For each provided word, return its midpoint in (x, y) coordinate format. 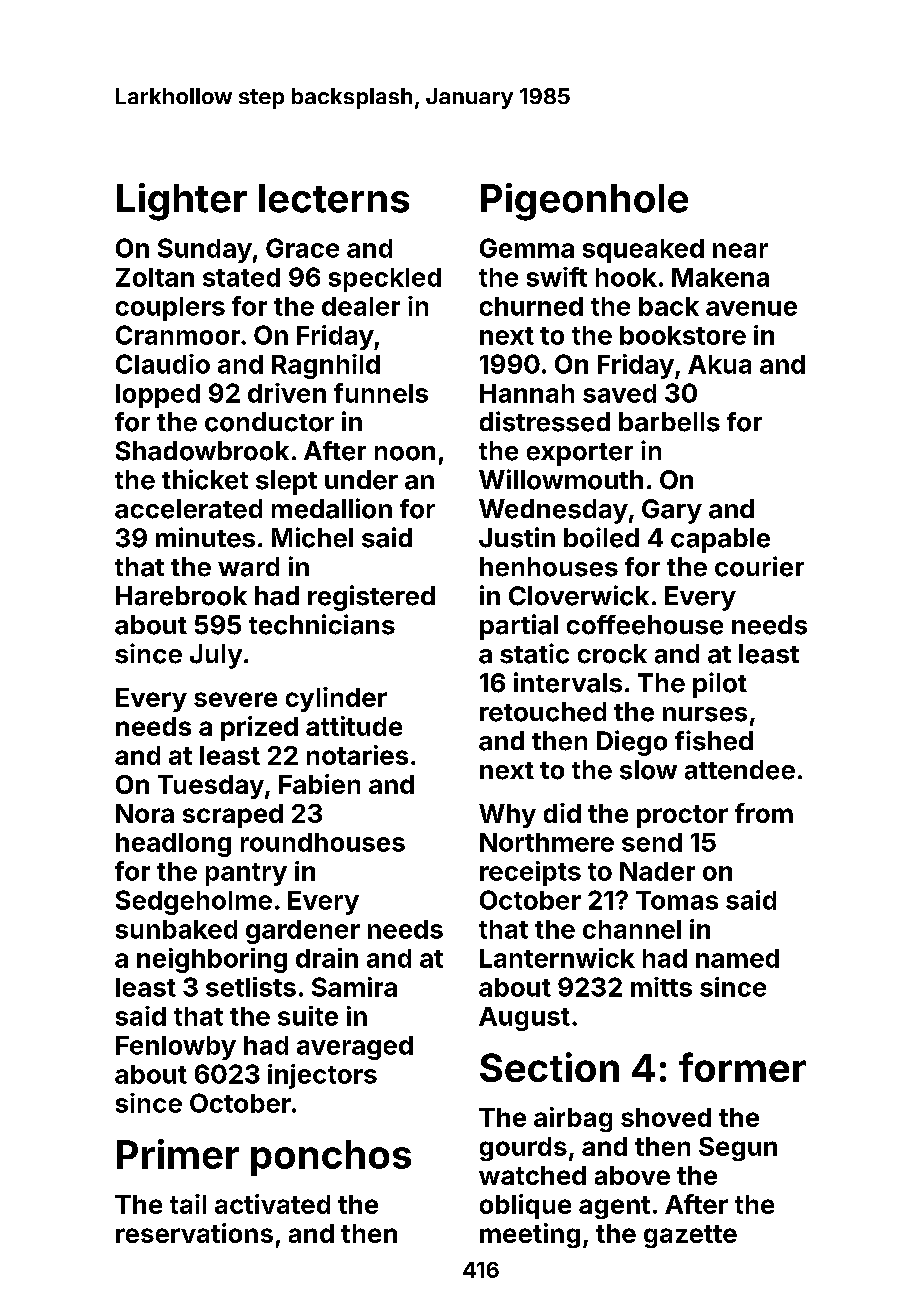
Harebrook (181, 596)
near (740, 250)
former (742, 1067)
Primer (178, 1154)
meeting (530, 1235)
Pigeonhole (584, 202)
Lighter (182, 202)
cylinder (336, 699)
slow (648, 770)
